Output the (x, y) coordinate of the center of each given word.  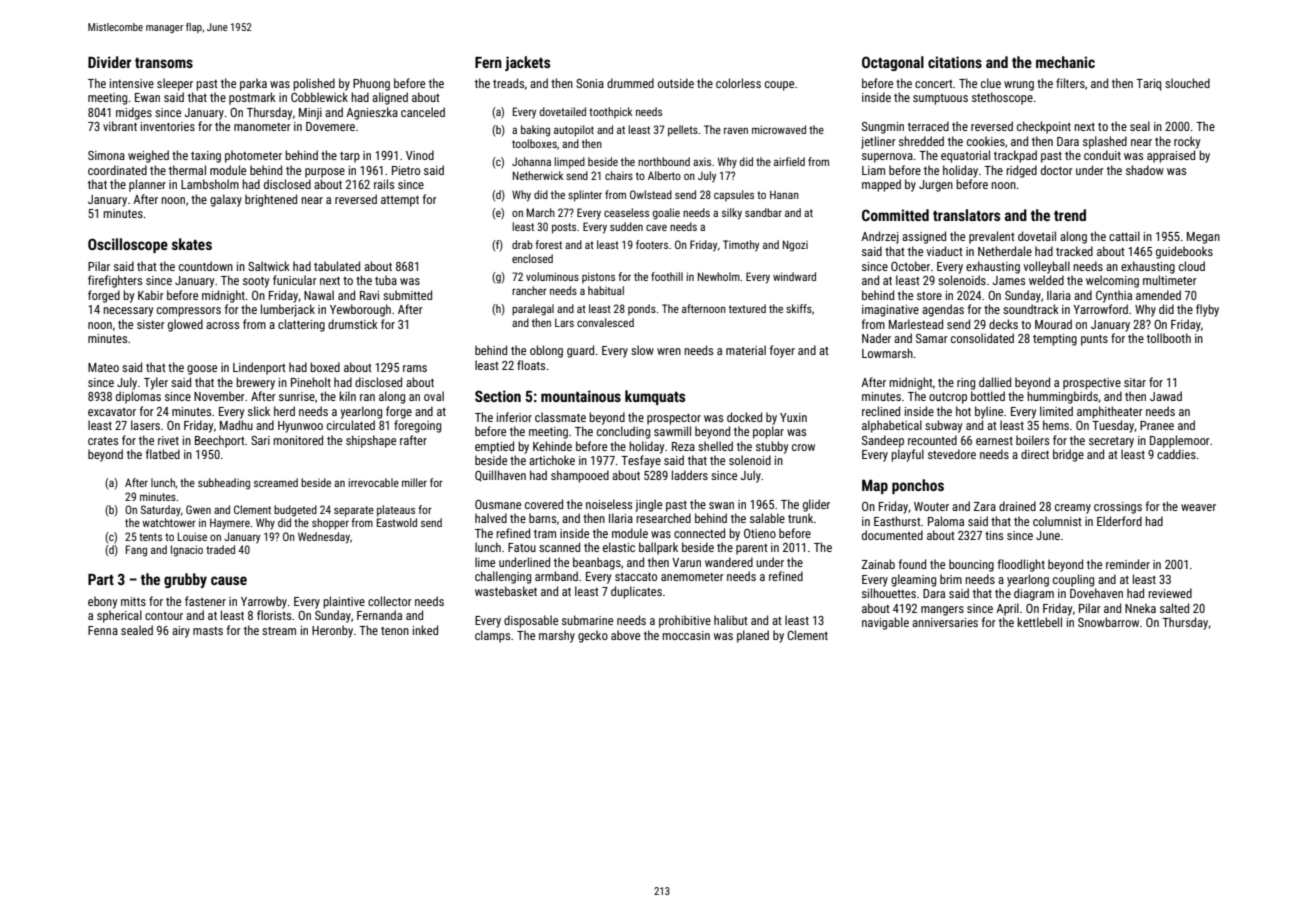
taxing (206, 157)
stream (279, 631)
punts (1094, 340)
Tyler (156, 383)
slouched (1187, 83)
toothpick (611, 112)
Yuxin (793, 417)
